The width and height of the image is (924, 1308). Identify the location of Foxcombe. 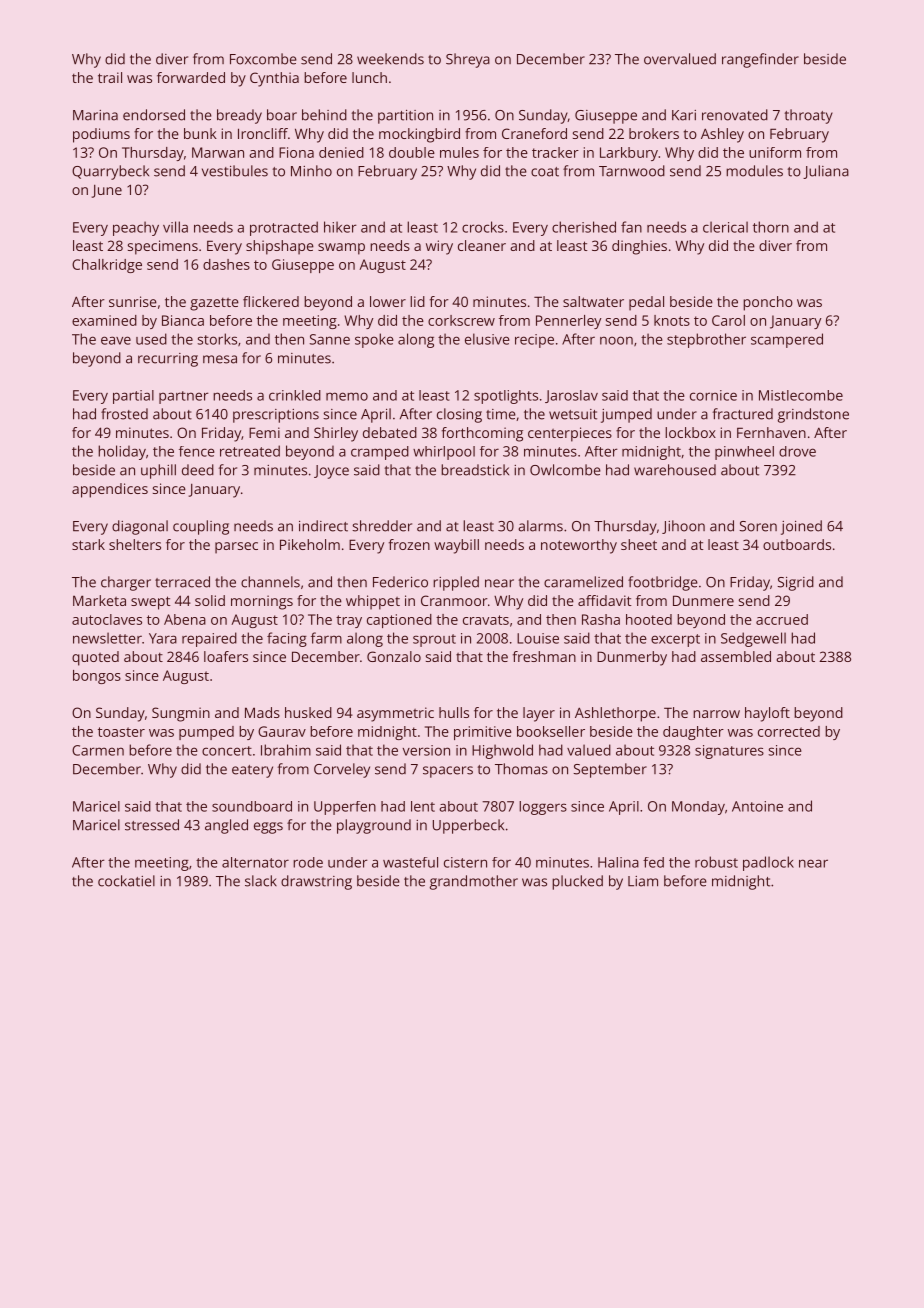
(263, 59).
